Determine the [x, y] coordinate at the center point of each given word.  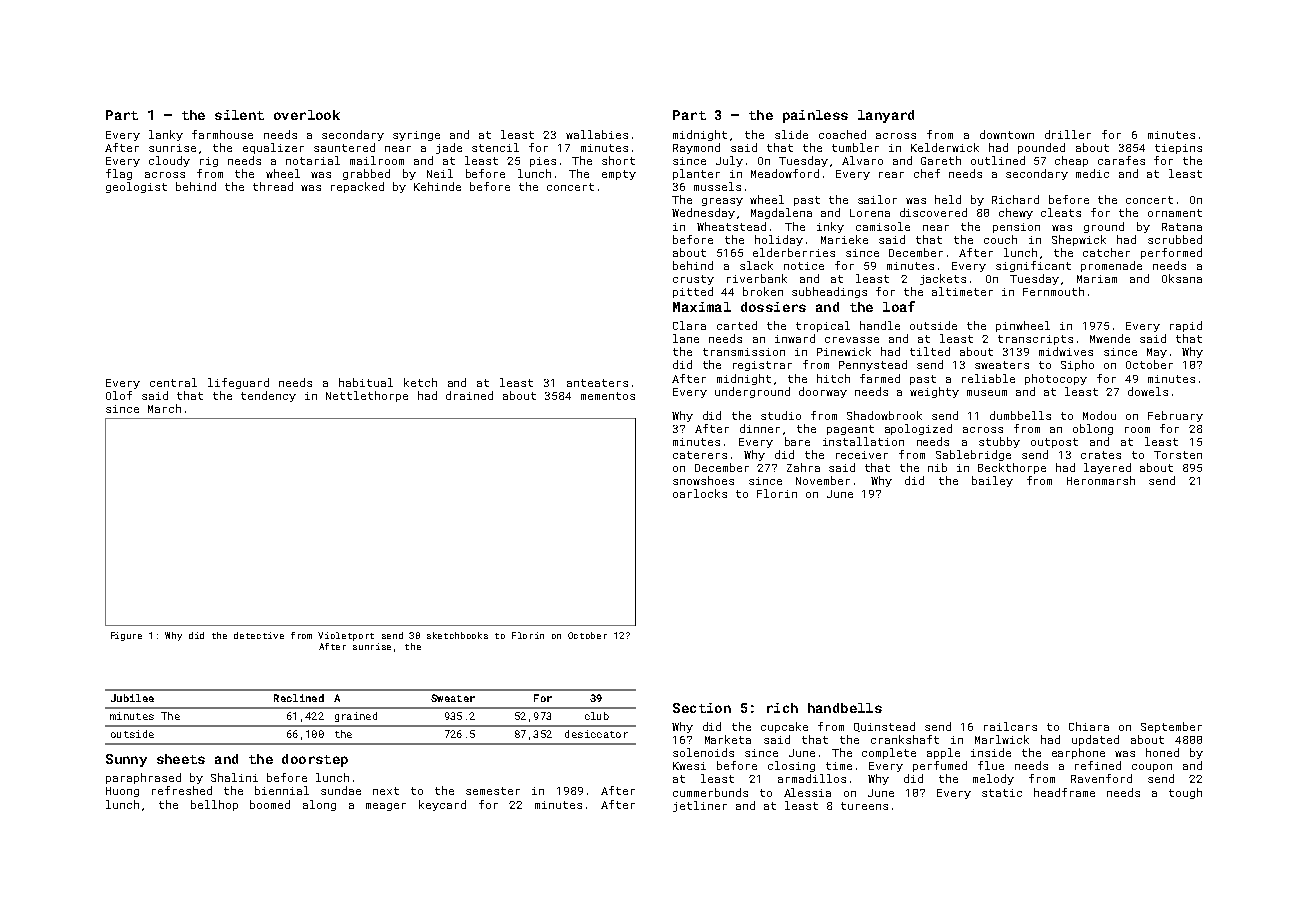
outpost [1054, 443]
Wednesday [703, 213]
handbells [845, 708]
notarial [313, 160]
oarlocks [700, 493]
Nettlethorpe [367, 396]
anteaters [597, 383]
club [597, 716]
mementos [608, 396]
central [173, 382]
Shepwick [1079, 240]
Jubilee [132, 698]
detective [259, 635]
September [1171, 727]
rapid [1186, 326]
